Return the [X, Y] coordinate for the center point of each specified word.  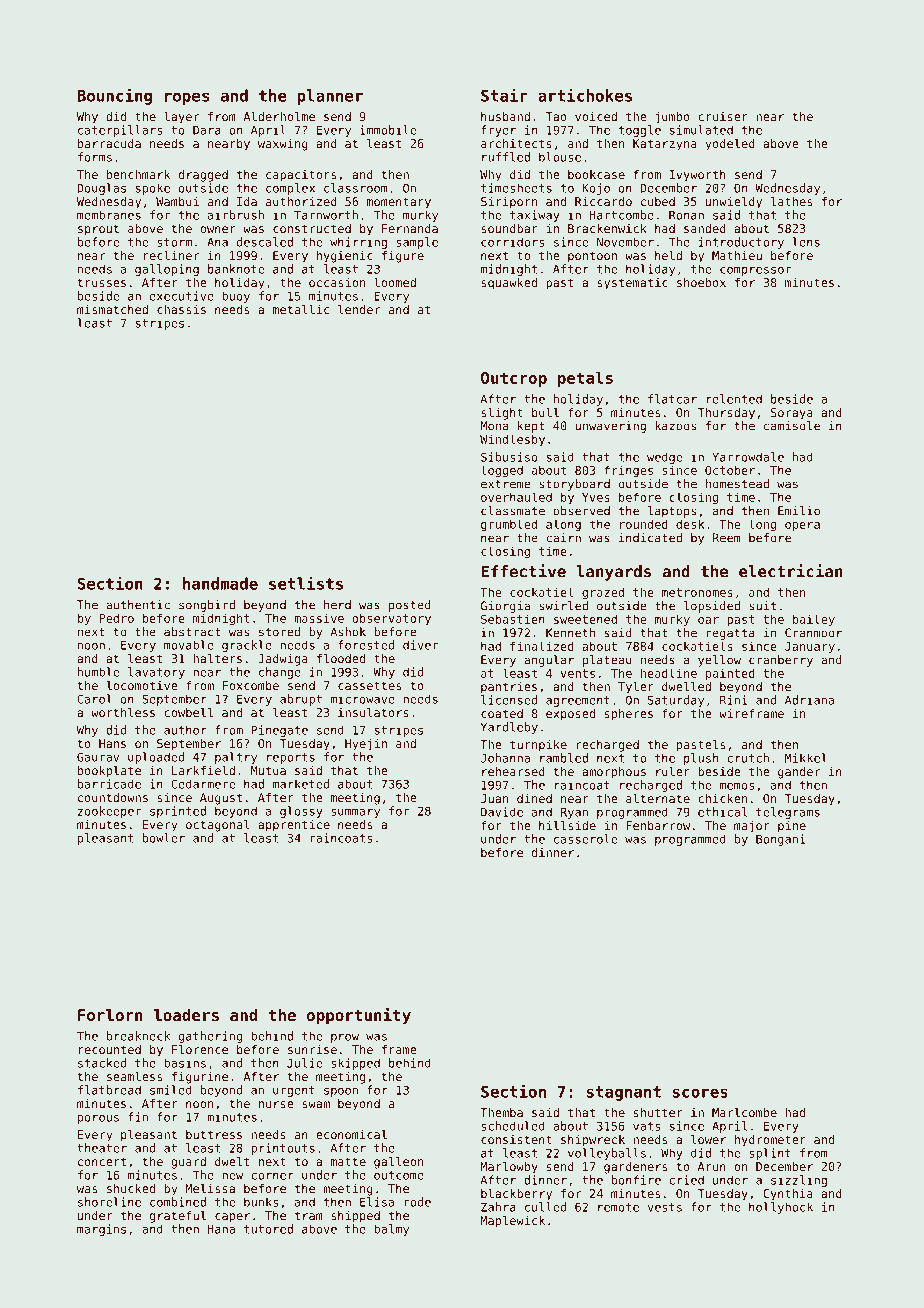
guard [188, 1163]
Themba [501, 1112]
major [752, 827]
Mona [494, 426]
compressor [755, 271]
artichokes [585, 95]
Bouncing [114, 96]
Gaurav [98, 757]
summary [355, 813]
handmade [220, 583]
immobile [388, 130]
